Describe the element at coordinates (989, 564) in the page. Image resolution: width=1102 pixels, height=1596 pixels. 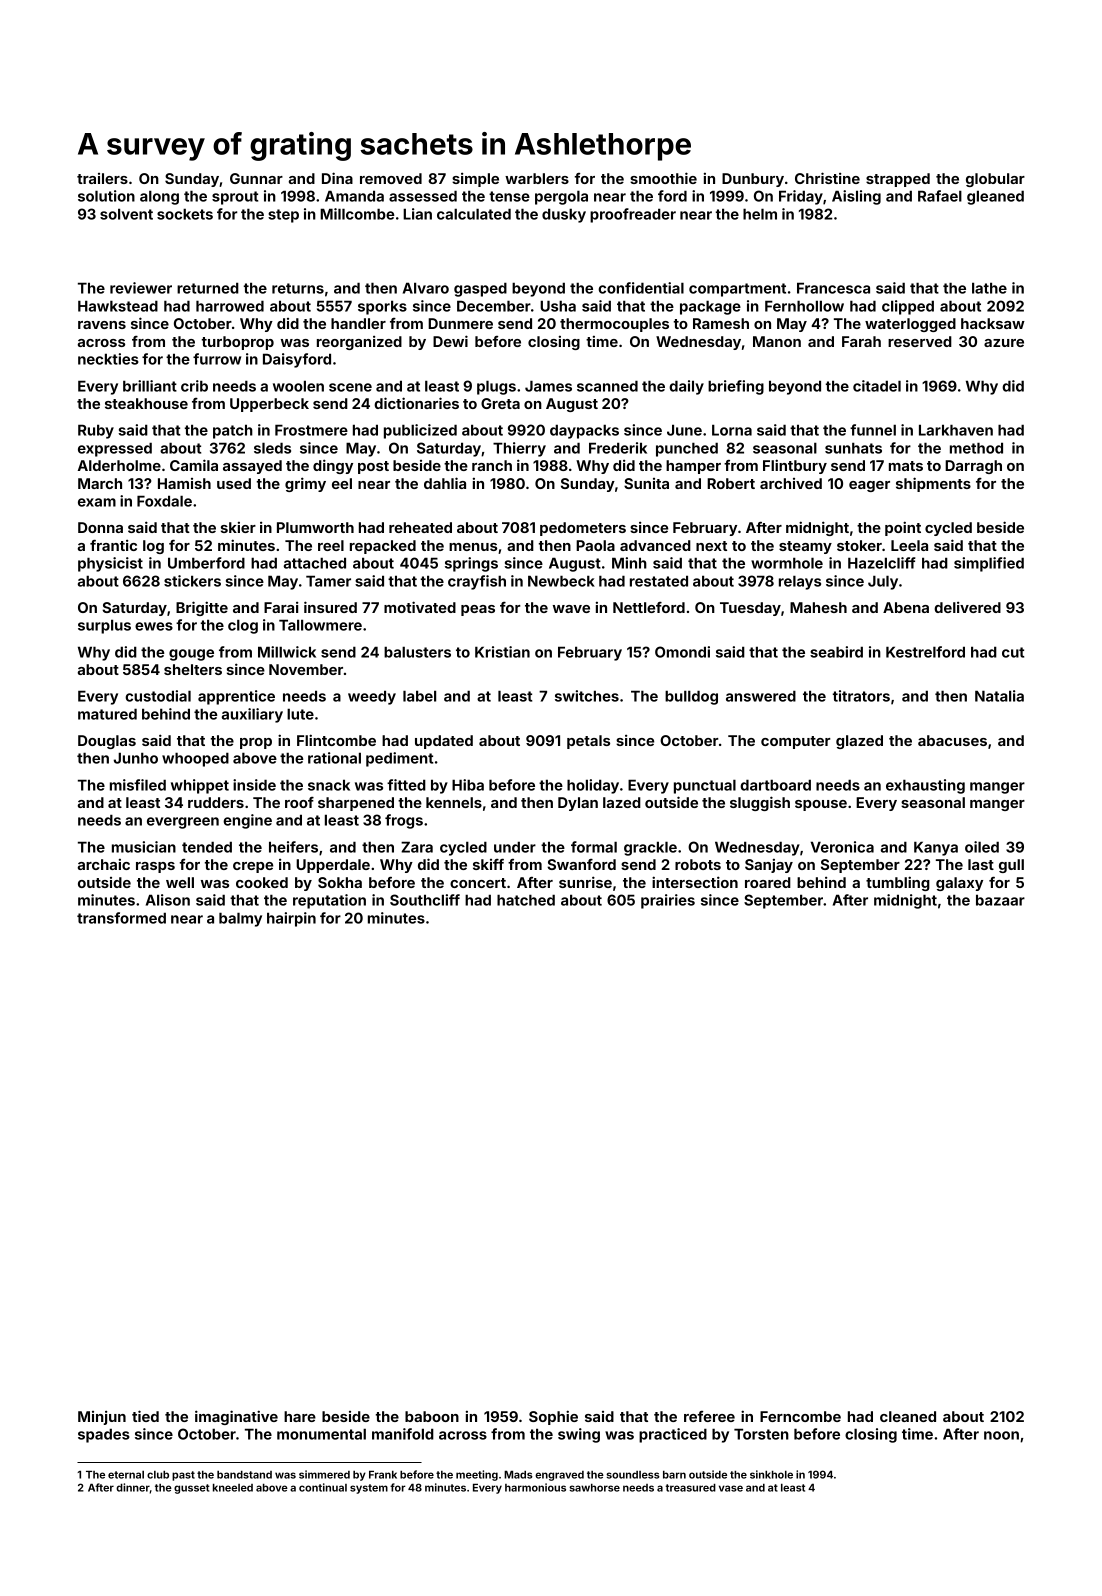
I see `simplified` at that location.
